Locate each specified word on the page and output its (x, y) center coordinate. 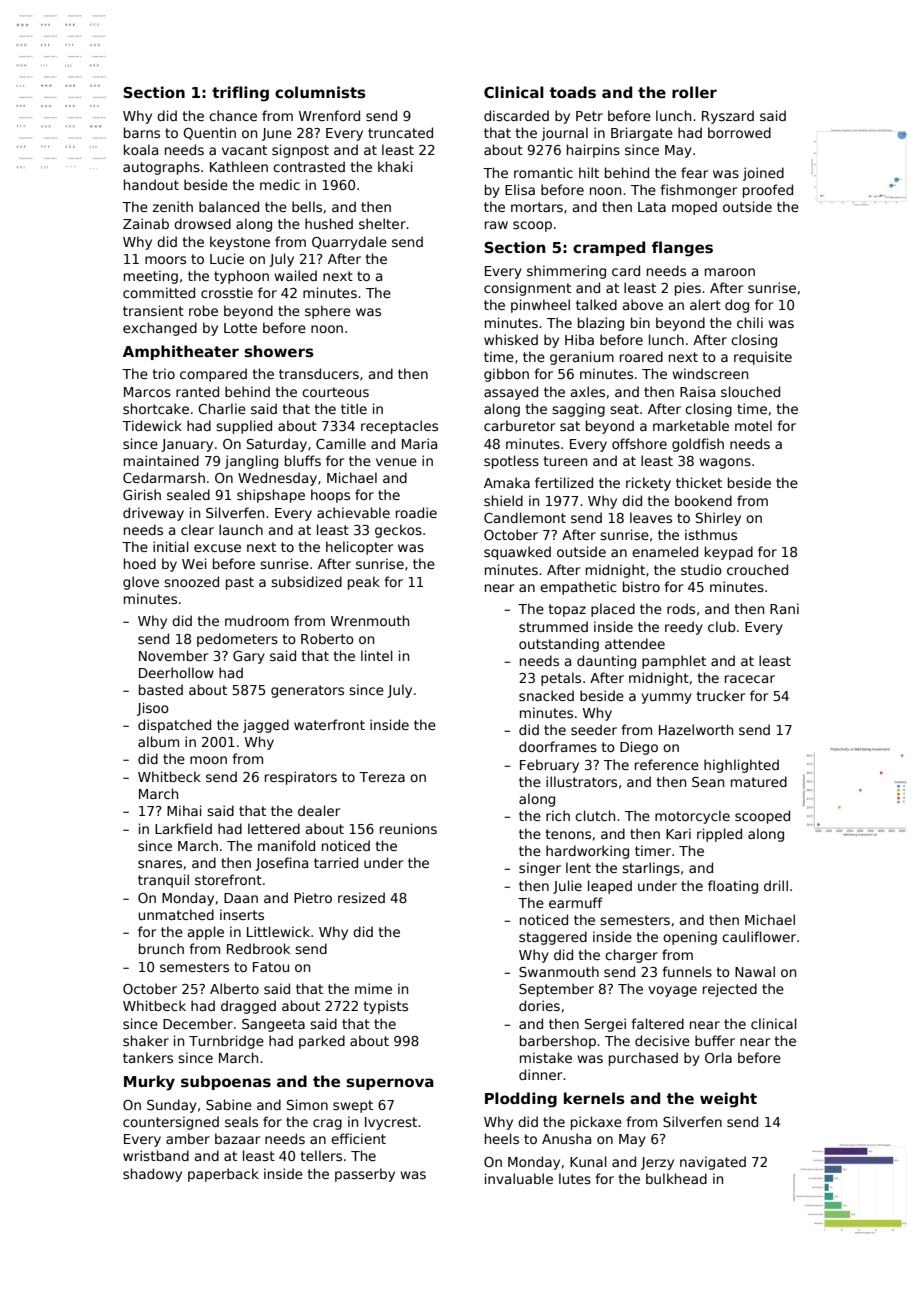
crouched (757, 569)
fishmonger (698, 191)
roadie (416, 512)
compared (213, 375)
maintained (161, 460)
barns (142, 132)
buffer (715, 1040)
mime (373, 988)
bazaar (237, 1138)
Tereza (382, 777)
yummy (666, 698)
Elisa (520, 189)
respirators (301, 778)
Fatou (271, 967)
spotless (511, 462)
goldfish (698, 445)
